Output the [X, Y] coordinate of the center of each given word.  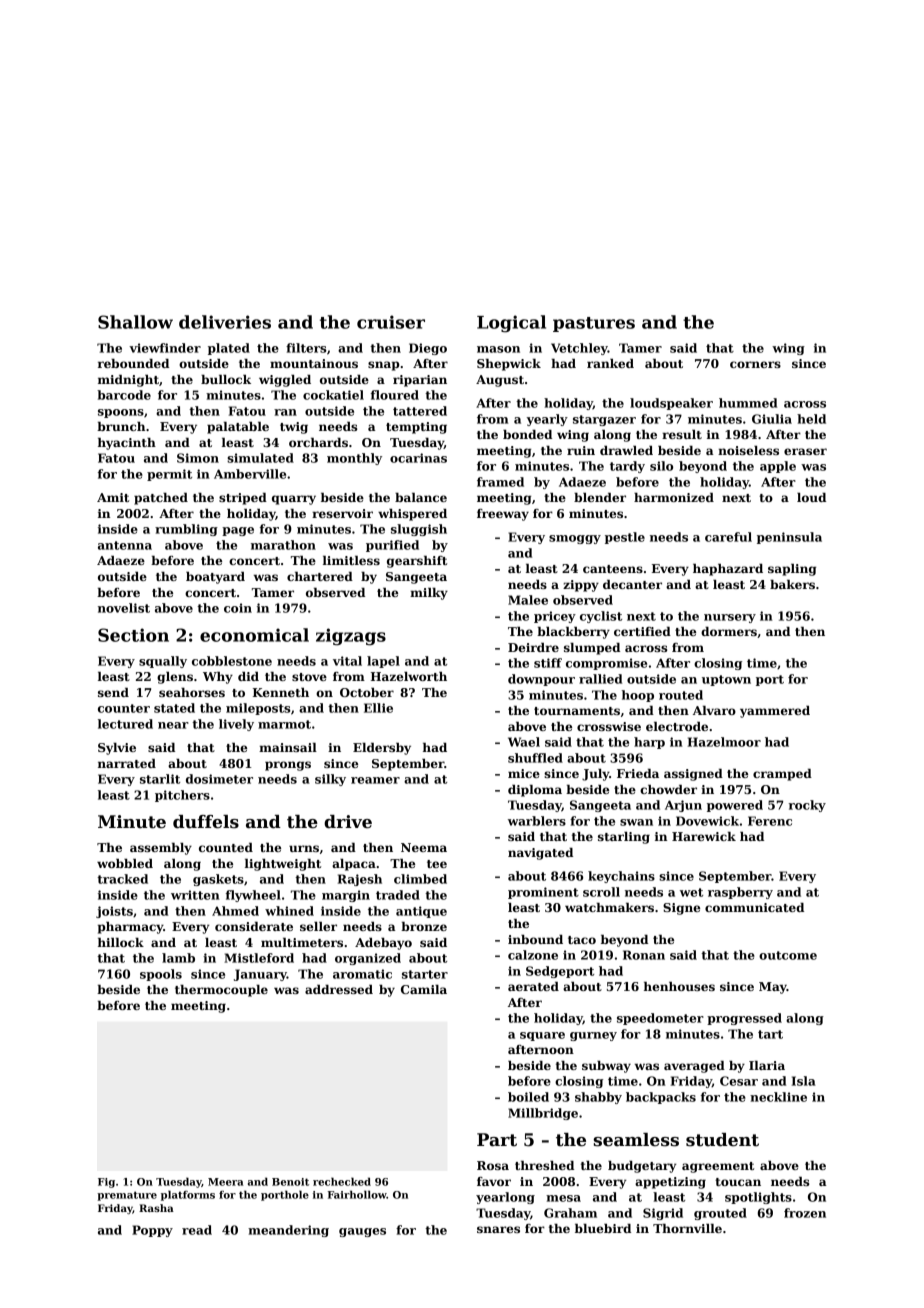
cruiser [391, 322]
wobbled [125, 863]
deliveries [225, 322]
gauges [362, 1232]
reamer [375, 780]
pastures [594, 324]
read [197, 1230]
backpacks [661, 1098]
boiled [528, 1097]
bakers [792, 584]
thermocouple [221, 991]
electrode [677, 726]
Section [133, 635]
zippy [581, 586]
